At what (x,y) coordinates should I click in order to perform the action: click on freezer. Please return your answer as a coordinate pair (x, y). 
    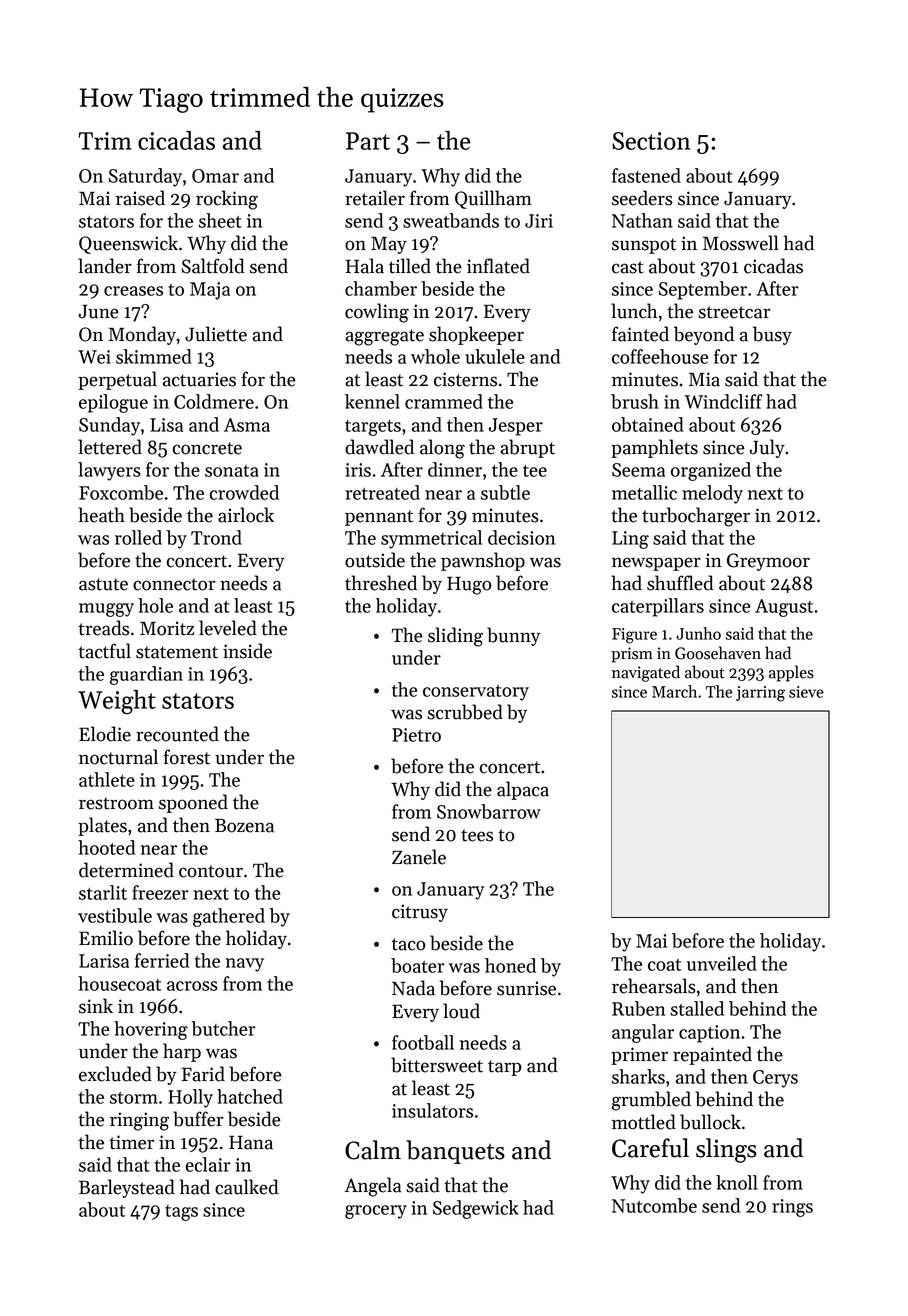
    Looking at the image, I should click on (160, 892).
